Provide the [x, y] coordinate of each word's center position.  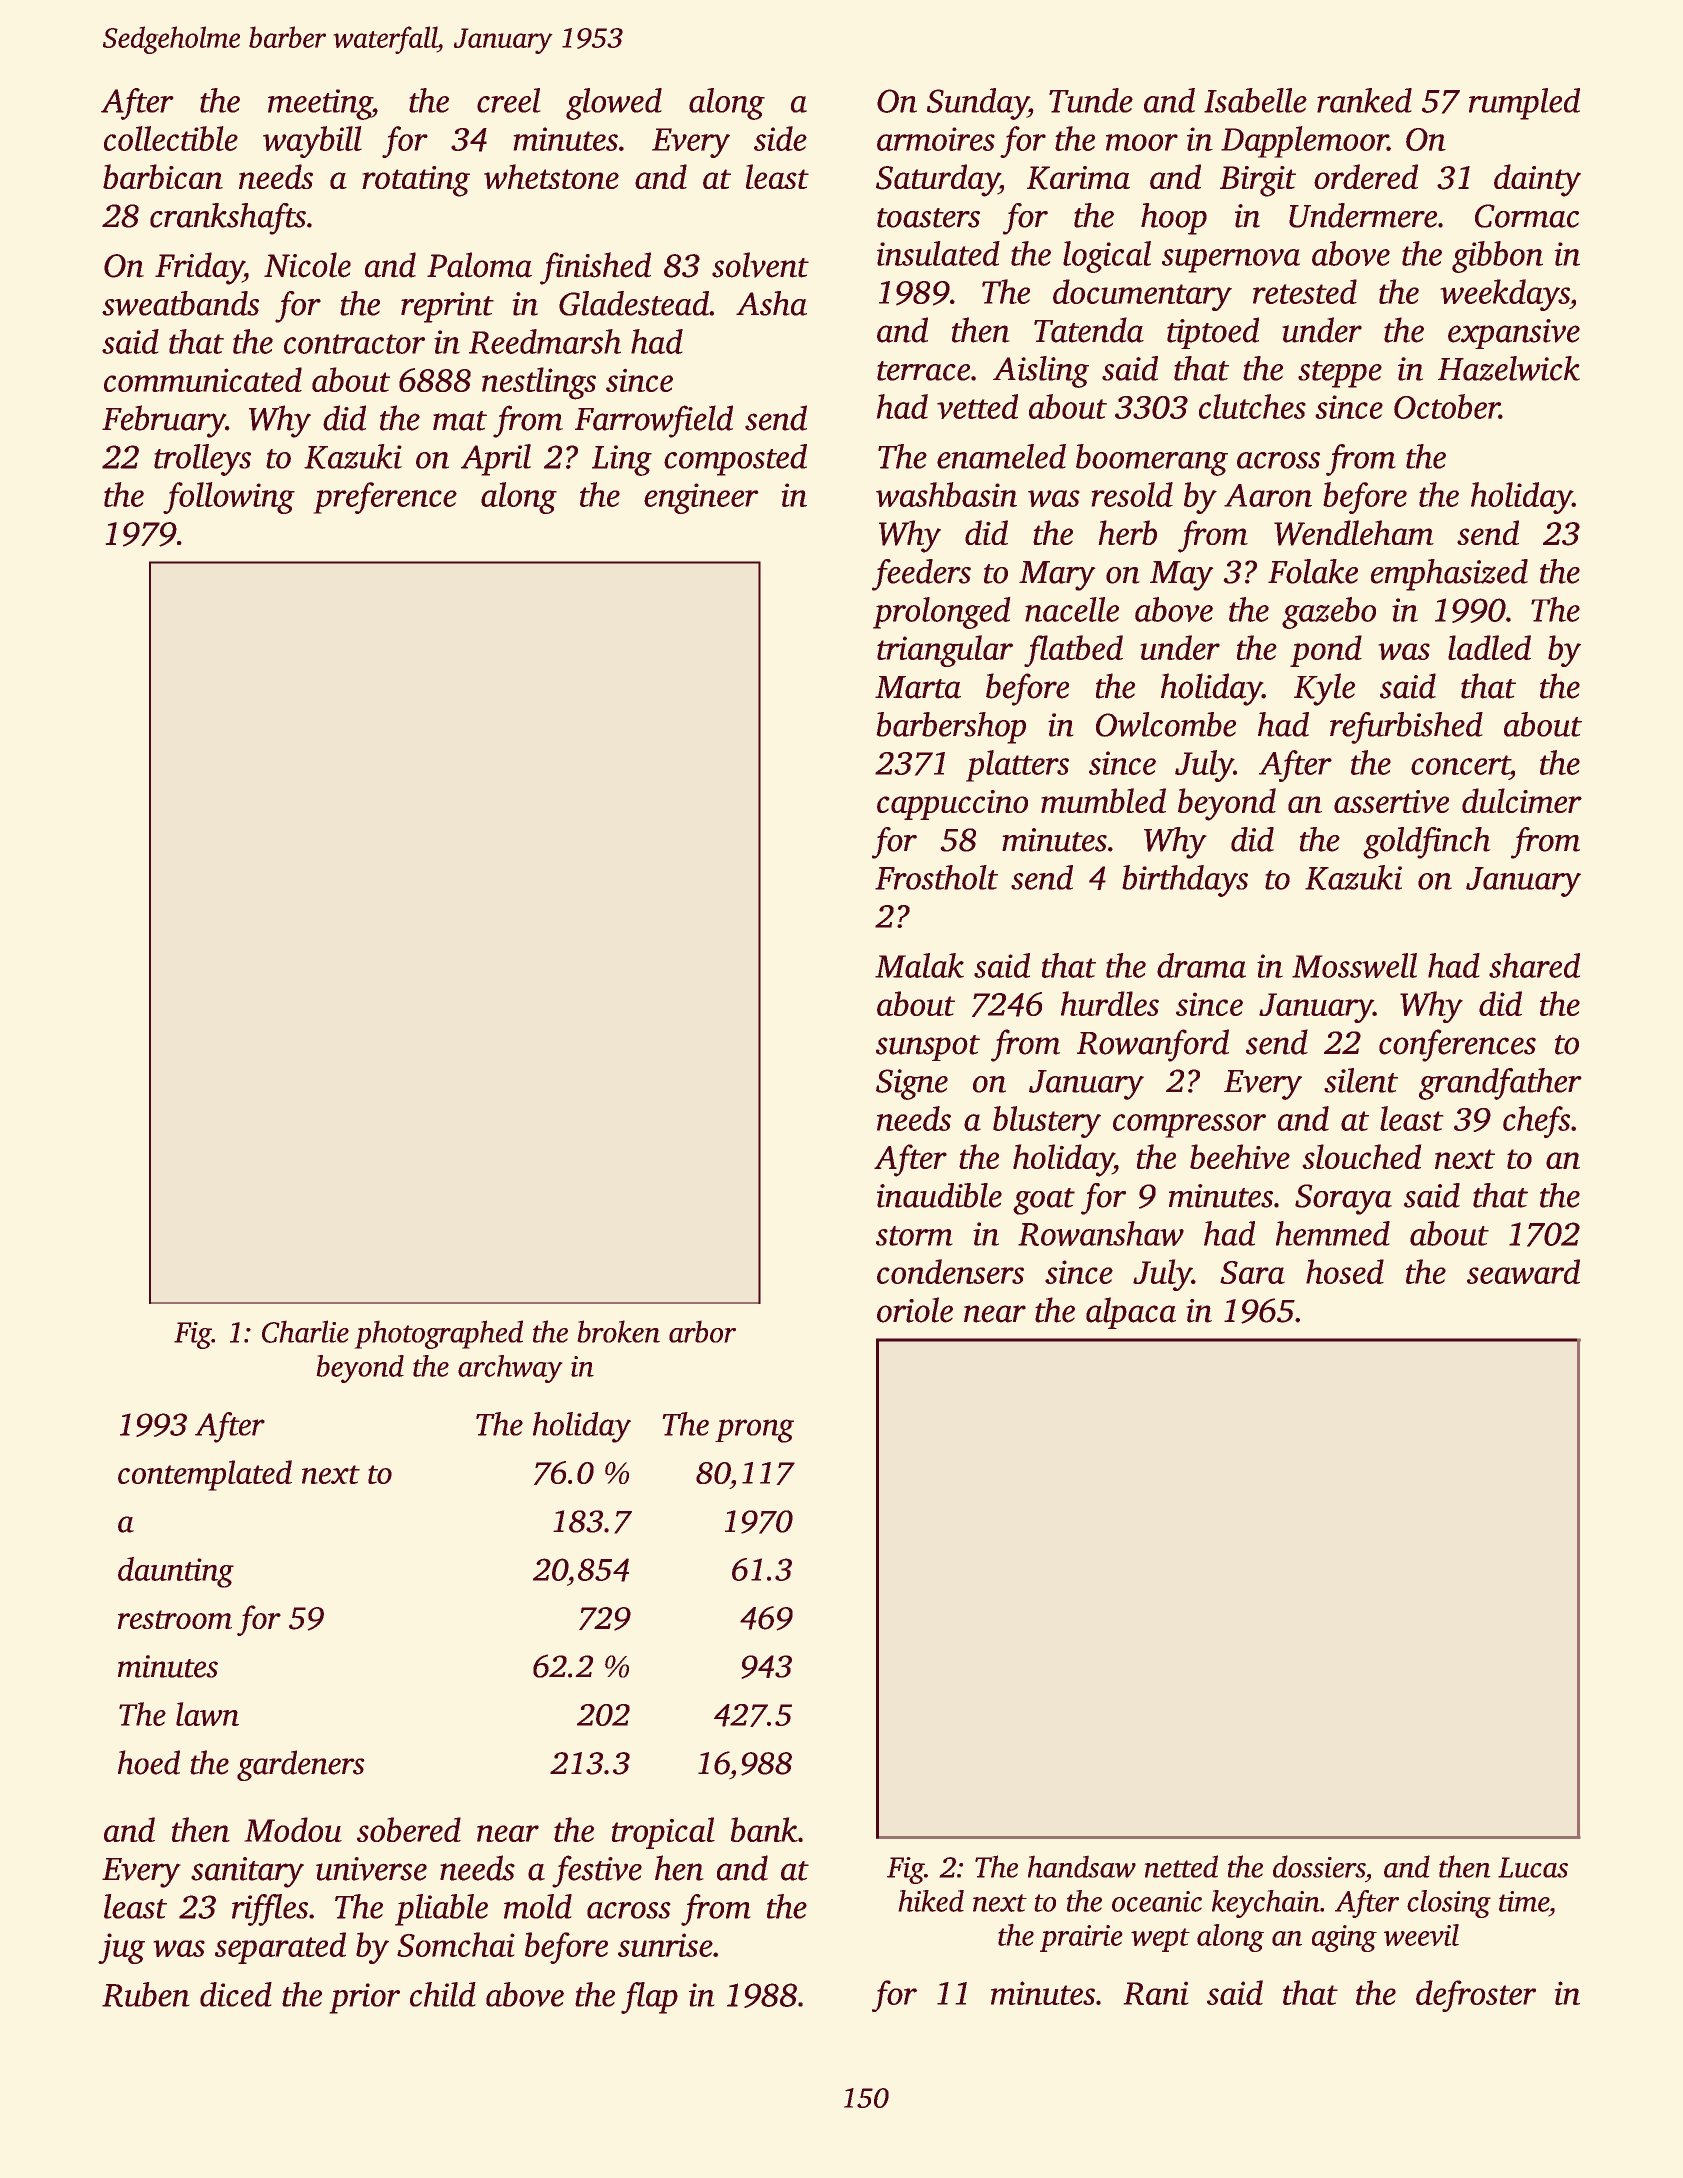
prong [754, 1431]
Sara [1252, 1272]
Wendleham [1354, 533]
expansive [1514, 334]
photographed [438, 1334]
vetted [977, 406]
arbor [702, 1331]
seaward [1523, 1271]
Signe [912, 1084]
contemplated [205, 1475]
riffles [270, 1910]
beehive [1240, 1156]
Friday [199, 268]
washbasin [946, 494]
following [229, 498]
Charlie [305, 1331]
